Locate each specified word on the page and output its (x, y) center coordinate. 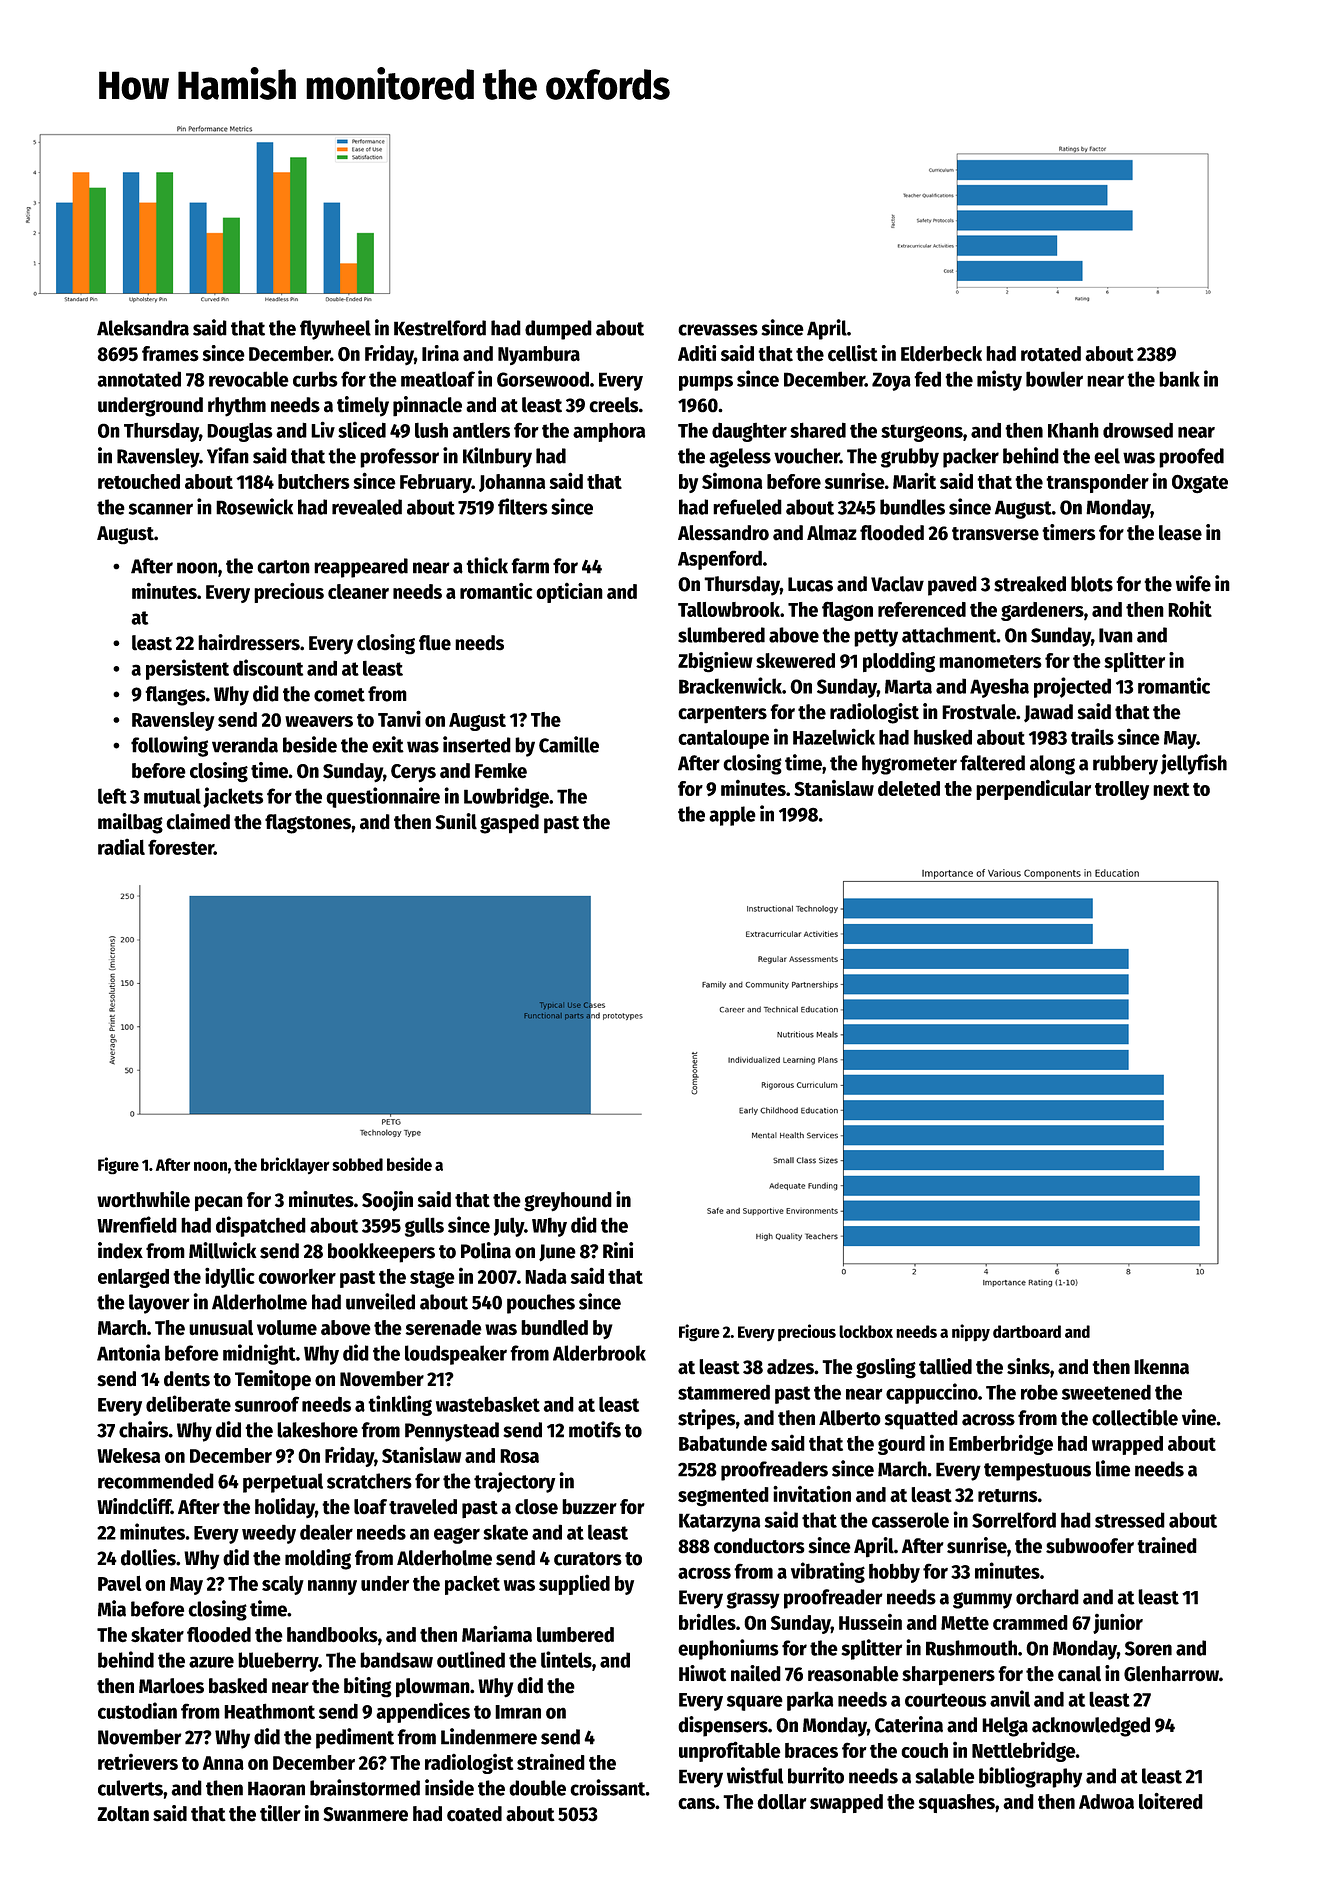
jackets (233, 797)
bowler (1054, 379)
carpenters (722, 715)
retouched (139, 481)
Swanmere (365, 1814)
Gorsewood (543, 379)
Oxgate (1200, 484)
